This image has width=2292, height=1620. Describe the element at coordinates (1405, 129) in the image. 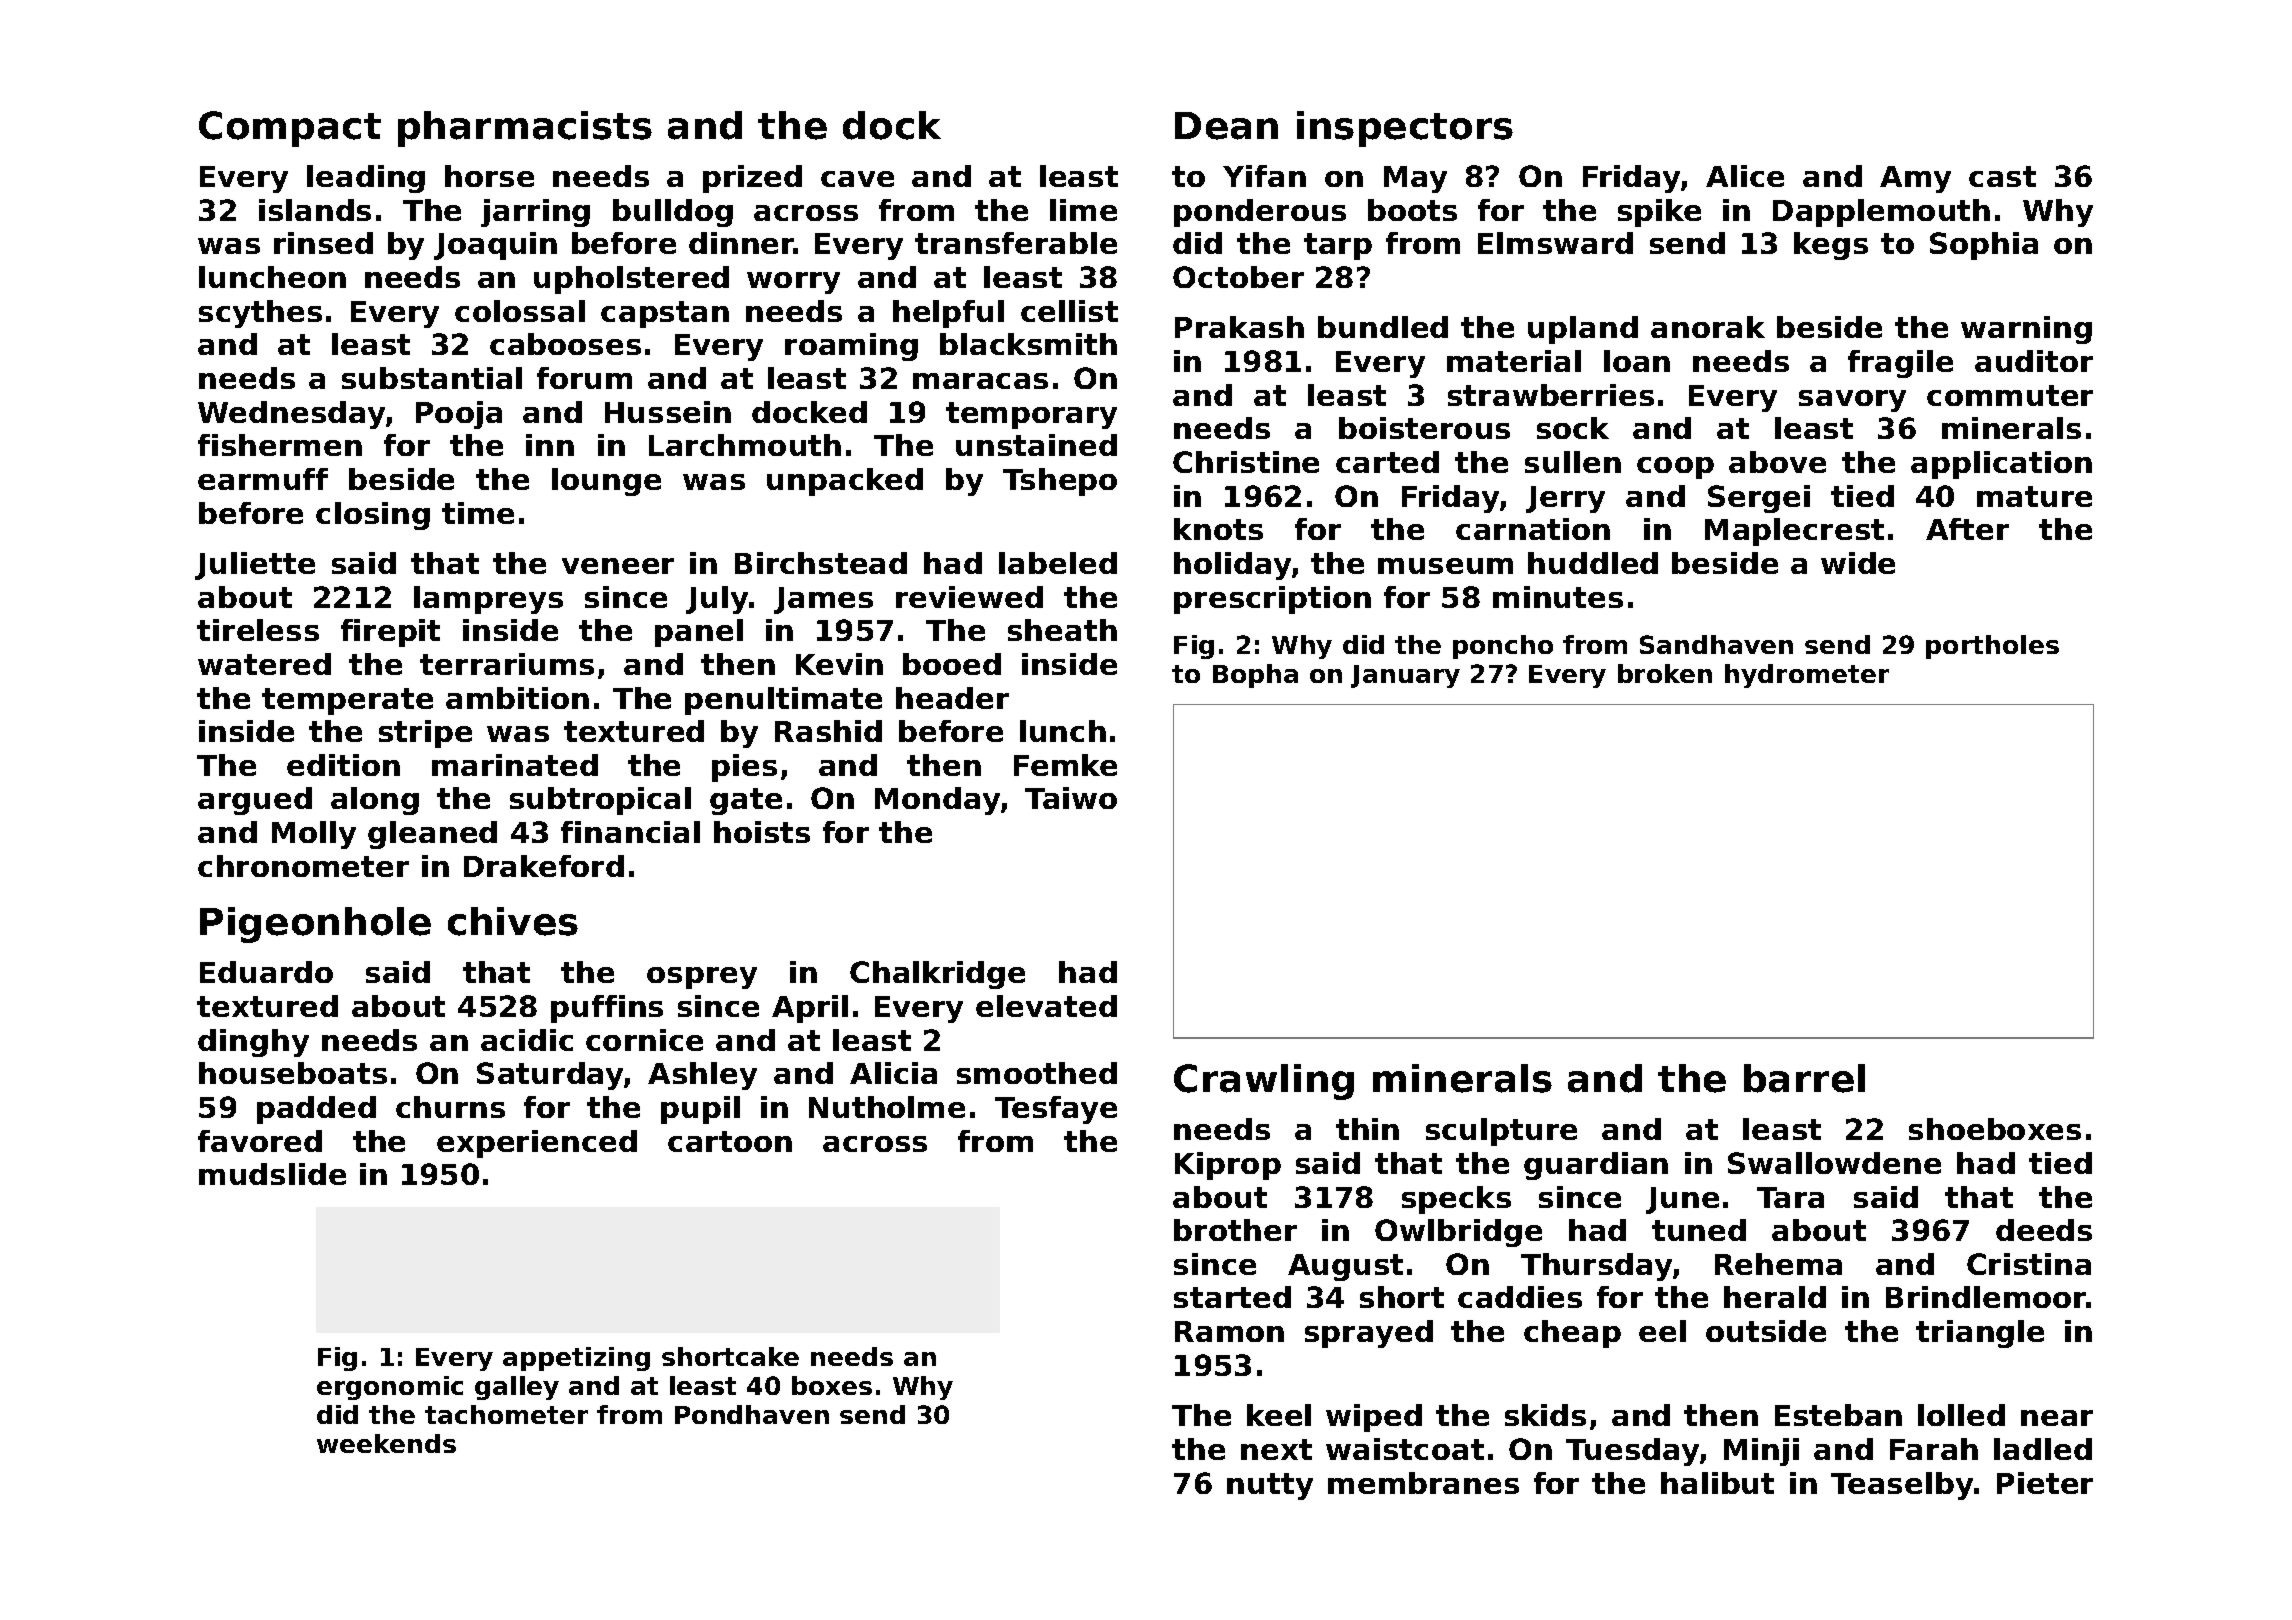

I see `inspectors` at that location.
